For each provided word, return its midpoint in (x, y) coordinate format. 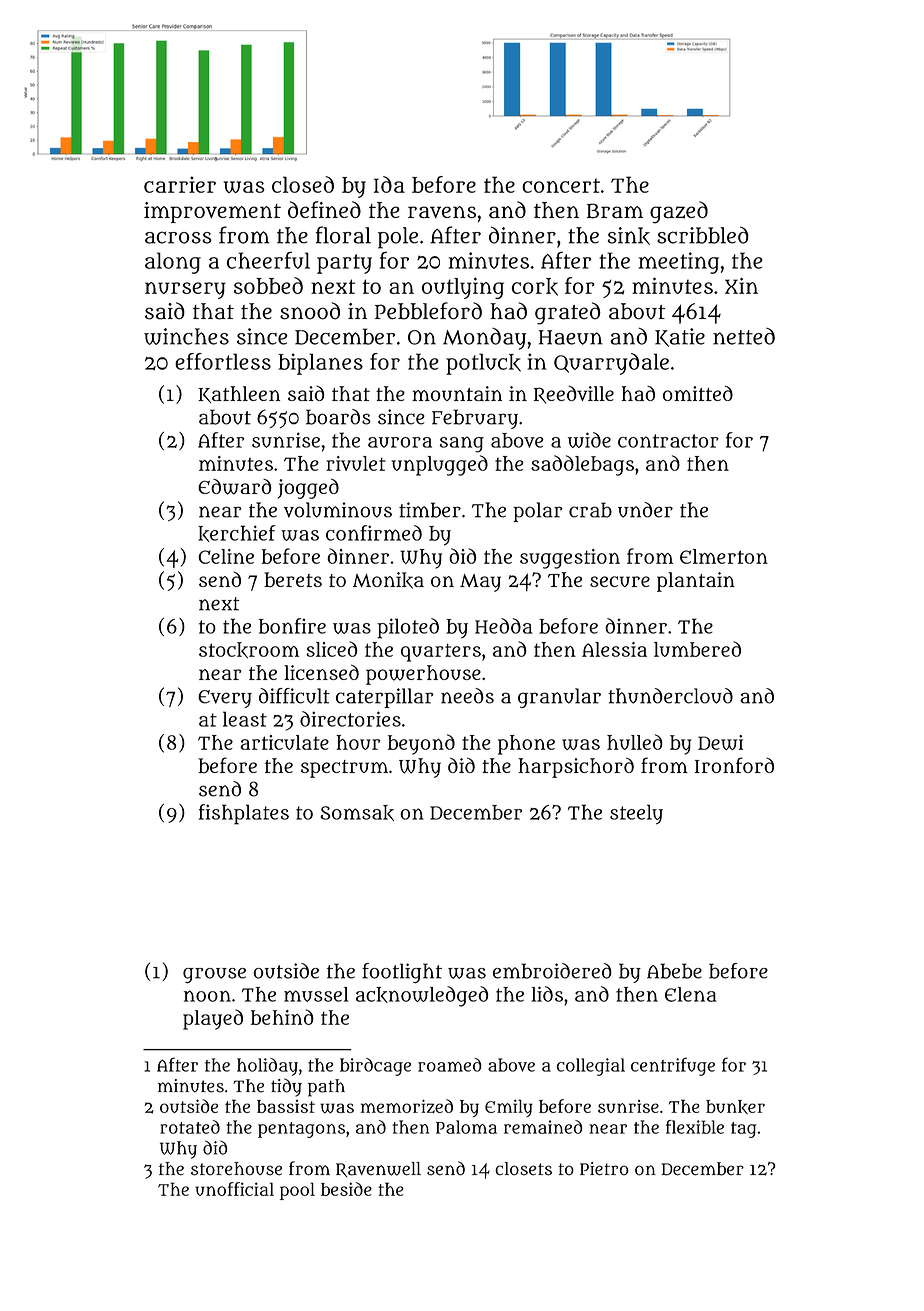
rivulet (356, 463)
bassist (286, 1106)
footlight (402, 973)
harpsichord (576, 767)
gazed (679, 212)
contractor (668, 441)
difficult (294, 696)
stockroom (249, 650)
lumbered (697, 649)
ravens (442, 212)
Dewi (720, 742)
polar (537, 512)
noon (207, 996)
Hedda (503, 626)
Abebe (674, 971)
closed (303, 184)
